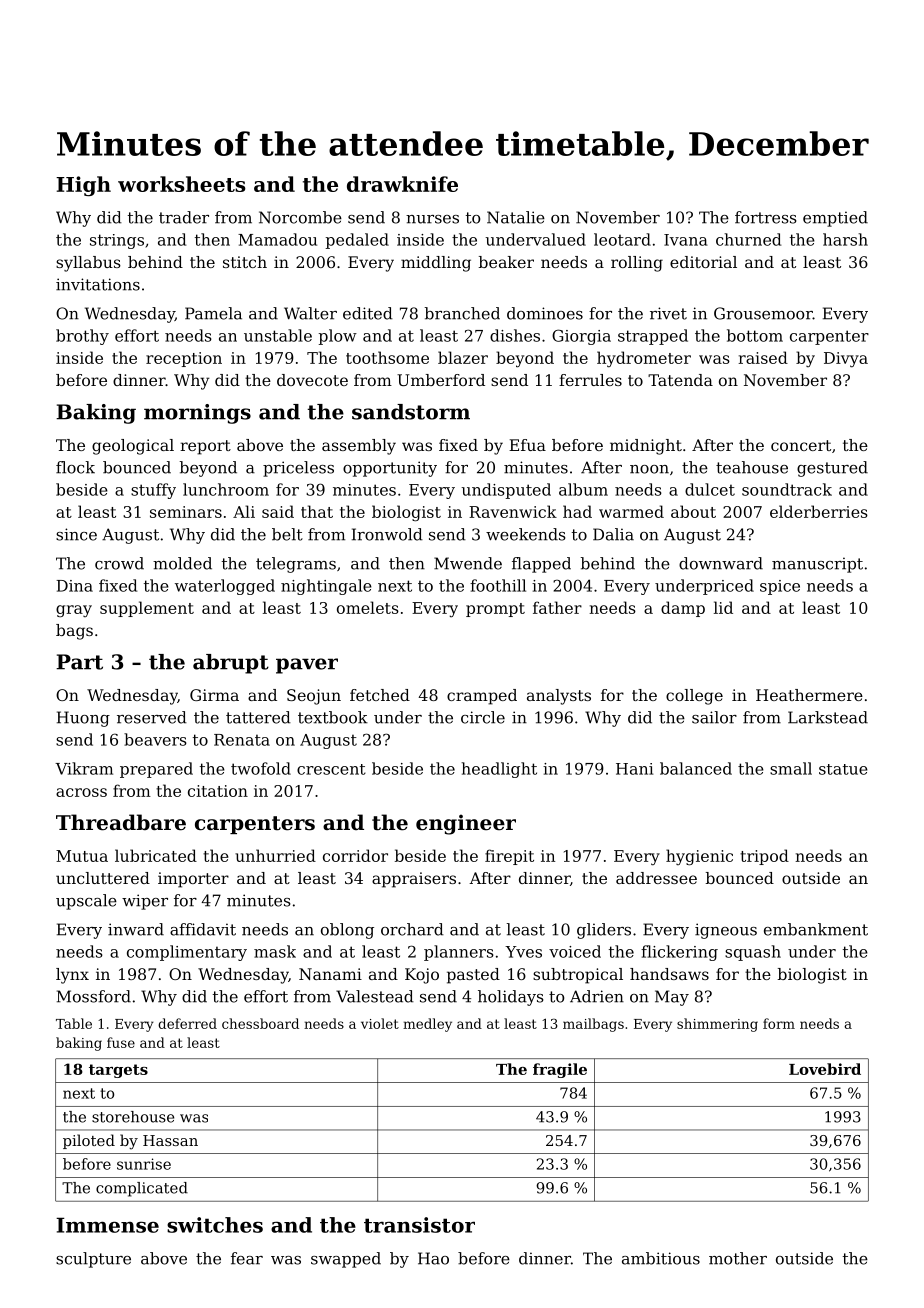 The width and height of the screenshot is (924, 1308). What do you see at coordinates (801, 445) in the screenshot?
I see `concert` at bounding box center [801, 445].
